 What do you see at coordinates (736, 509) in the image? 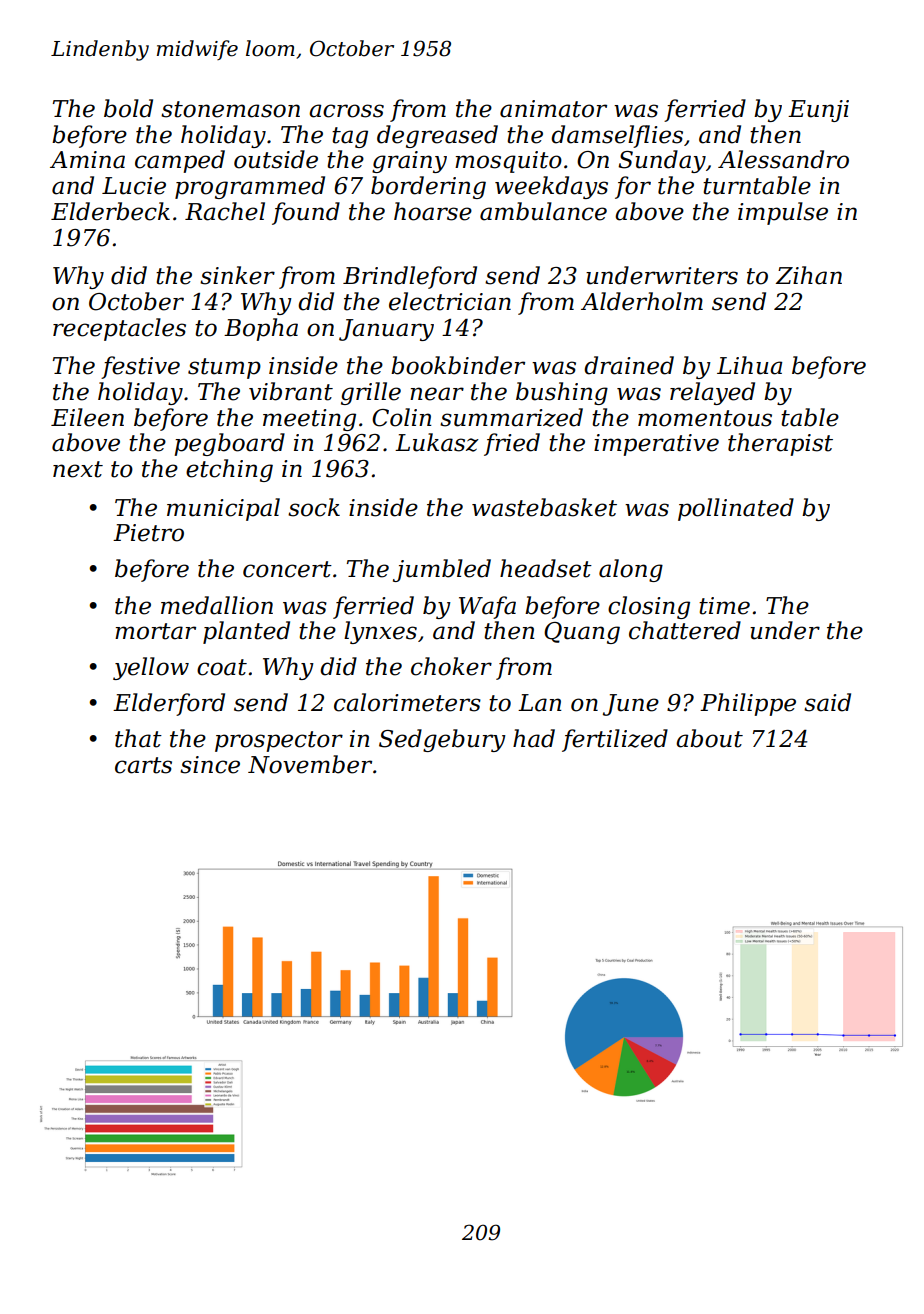
I see `pollinated` at bounding box center [736, 509].
